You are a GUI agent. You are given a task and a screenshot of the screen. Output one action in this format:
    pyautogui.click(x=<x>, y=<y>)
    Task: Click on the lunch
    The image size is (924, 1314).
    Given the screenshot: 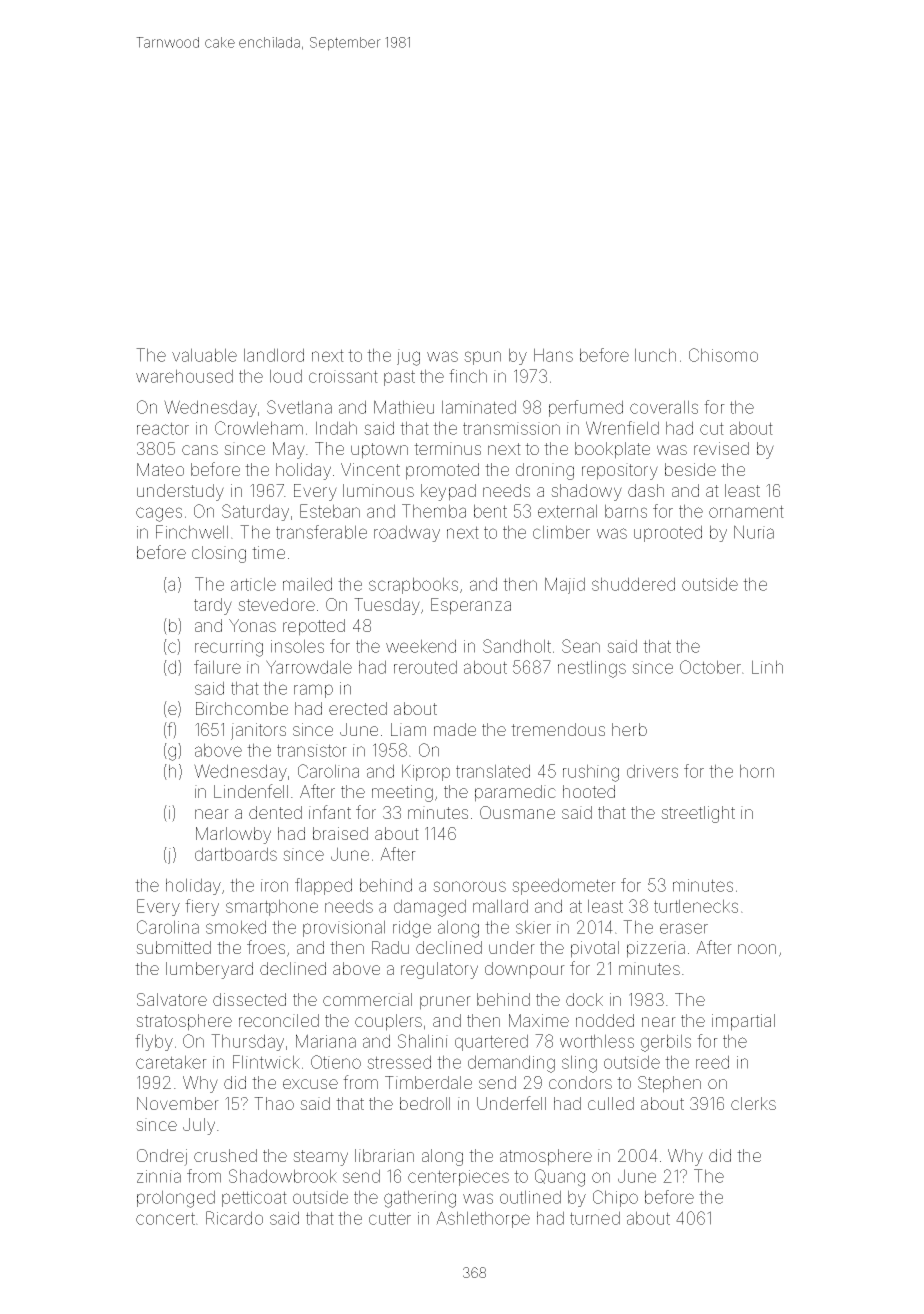 What is the action you would take?
    pyautogui.click(x=655, y=355)
